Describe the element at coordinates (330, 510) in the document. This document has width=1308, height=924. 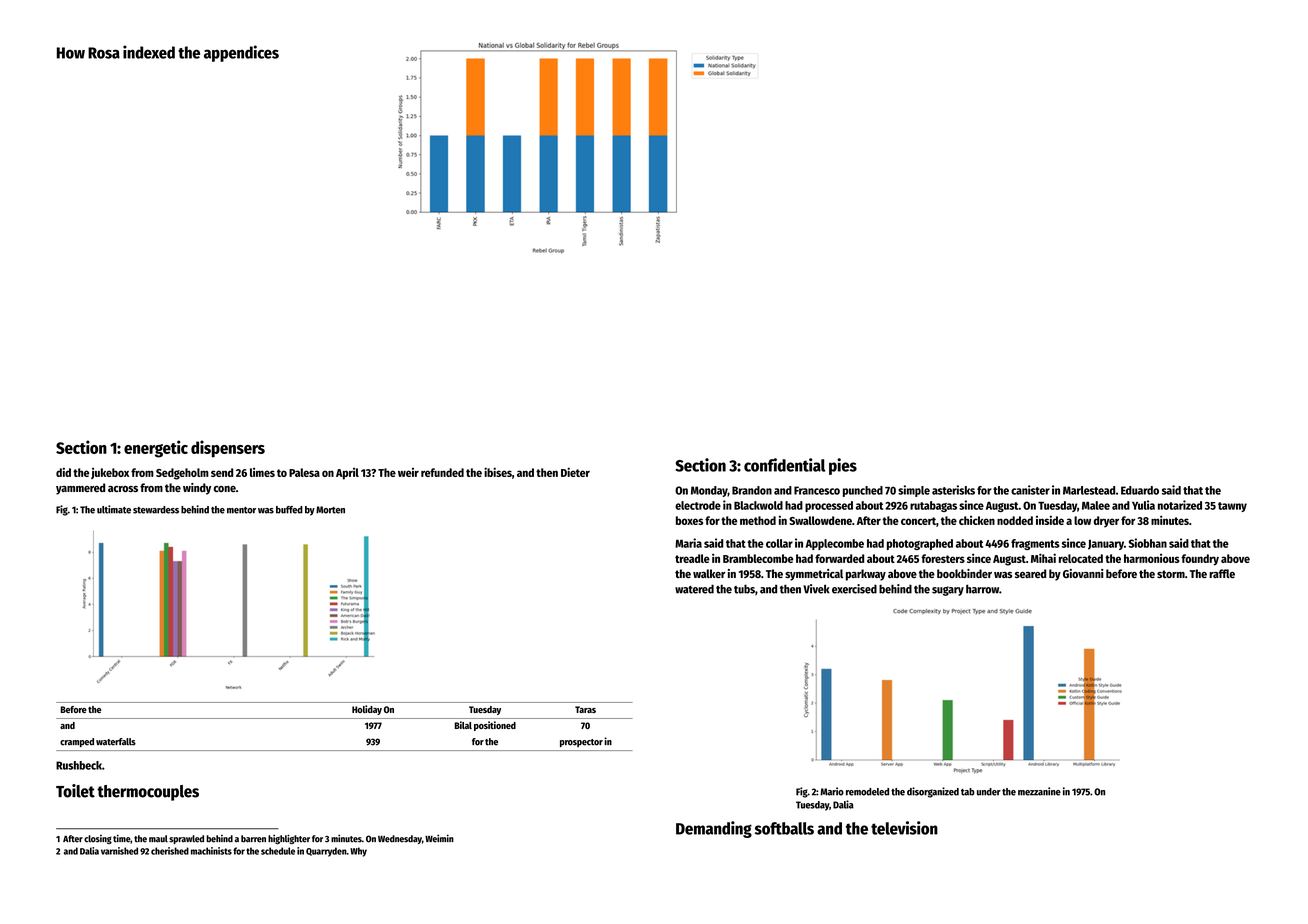
I see `Morten` at that location.
